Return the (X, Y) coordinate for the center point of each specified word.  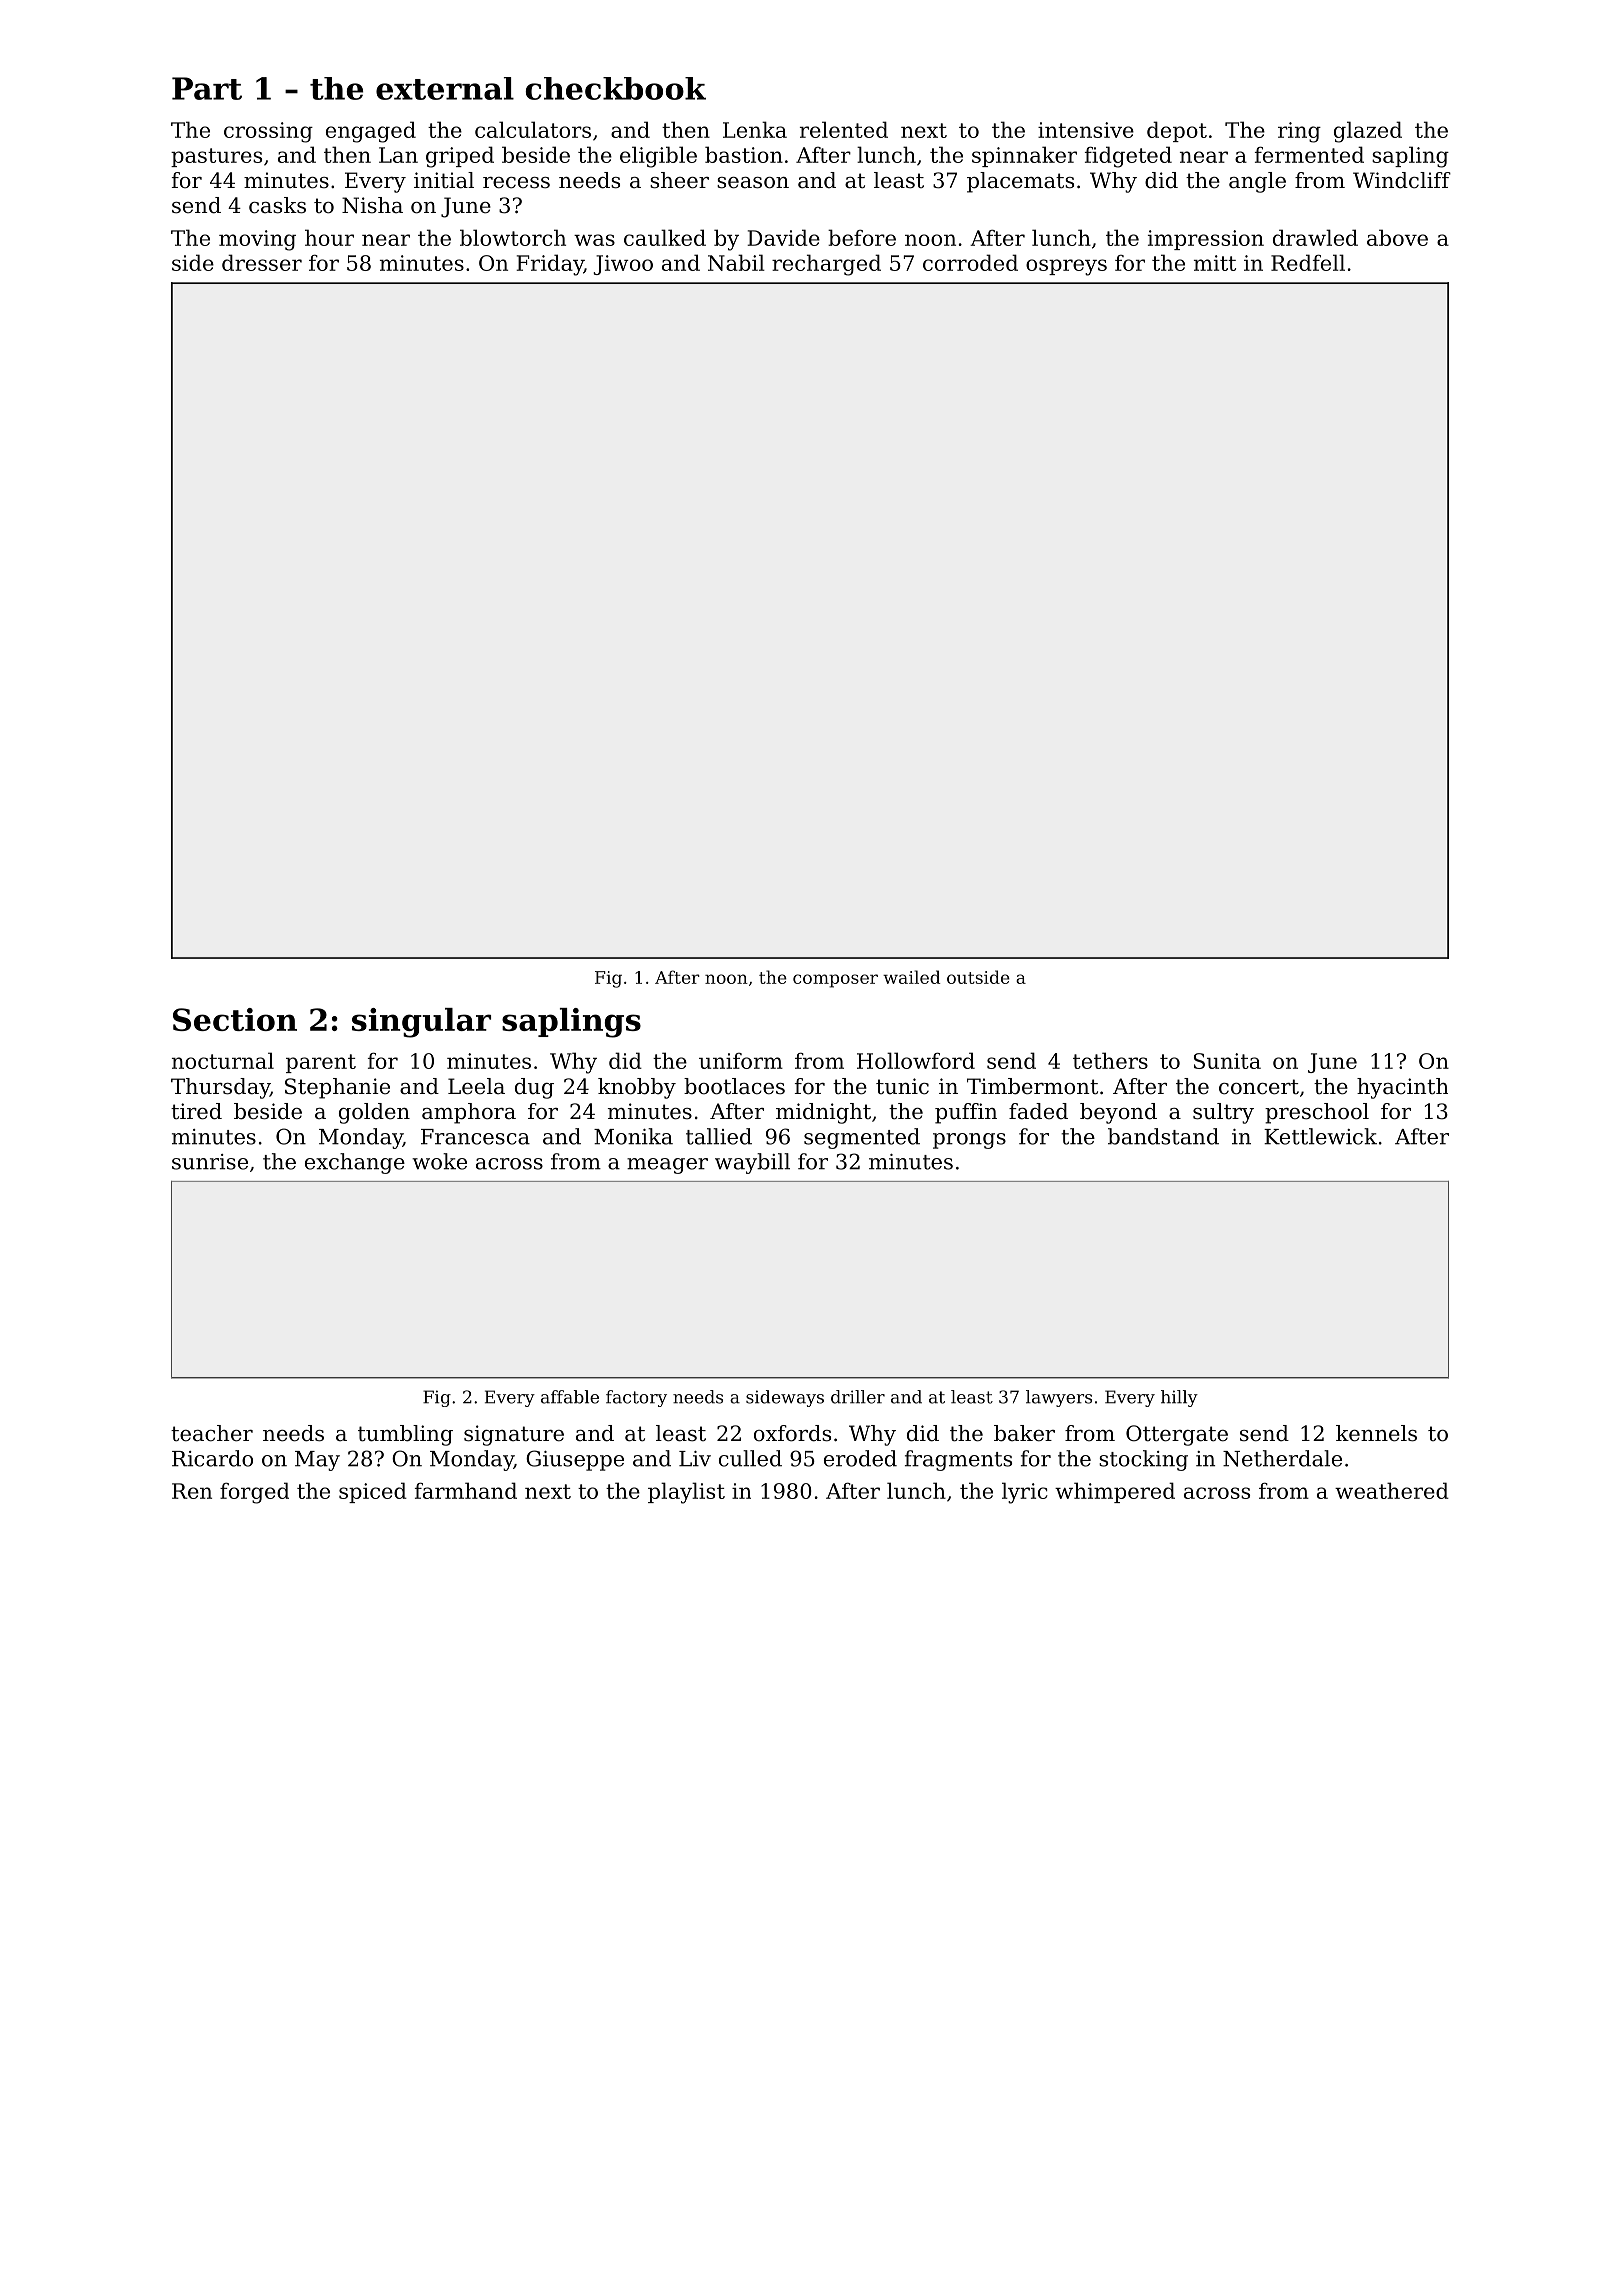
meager (667, 1166)
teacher (212, 1433)
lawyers (1059, 1398)
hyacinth (1402, 1088)
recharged (826, 265)
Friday (550, 265)
